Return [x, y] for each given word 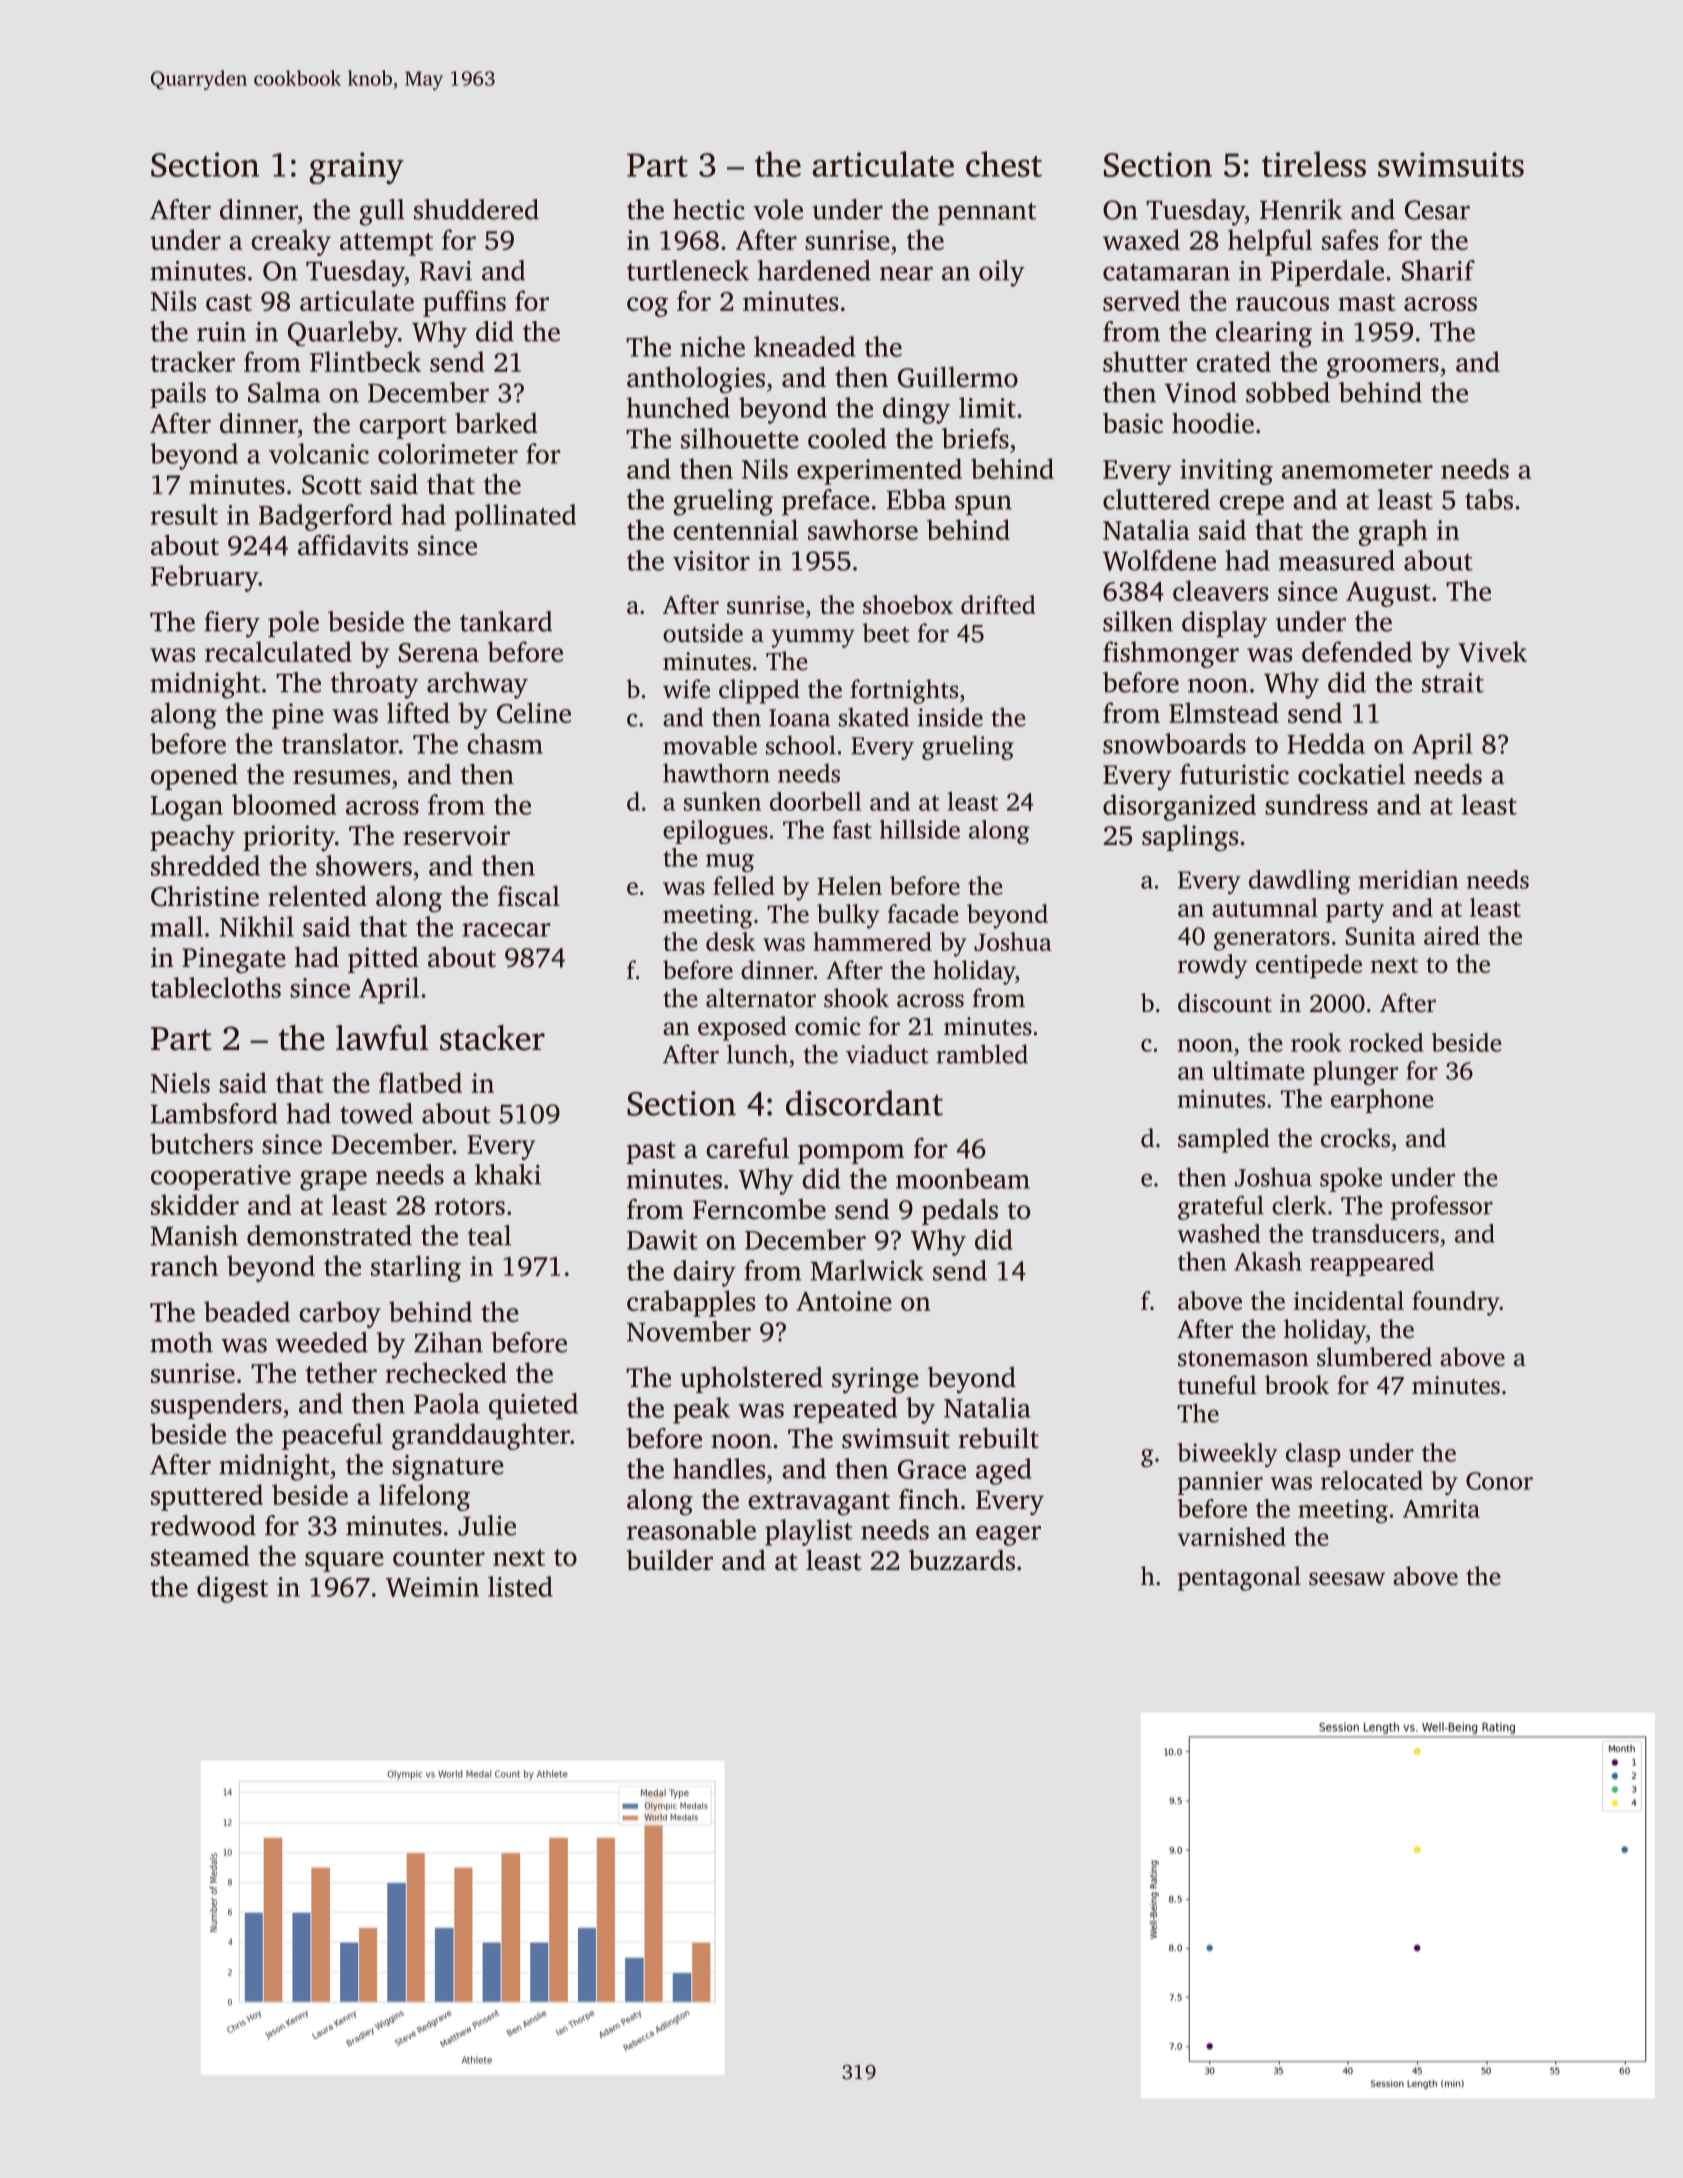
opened [194, 777]
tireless [1314, 164]
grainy [356, 168]
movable [710, 745]
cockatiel [1351, 774]
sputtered [207, 1497]
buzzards [962, 1560]
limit [987, 407]
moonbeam [963, 1178]
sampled [1224, 1140]
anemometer [1357, 470]
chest [1004, 164]
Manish [194, 1235]
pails [178, 395]
